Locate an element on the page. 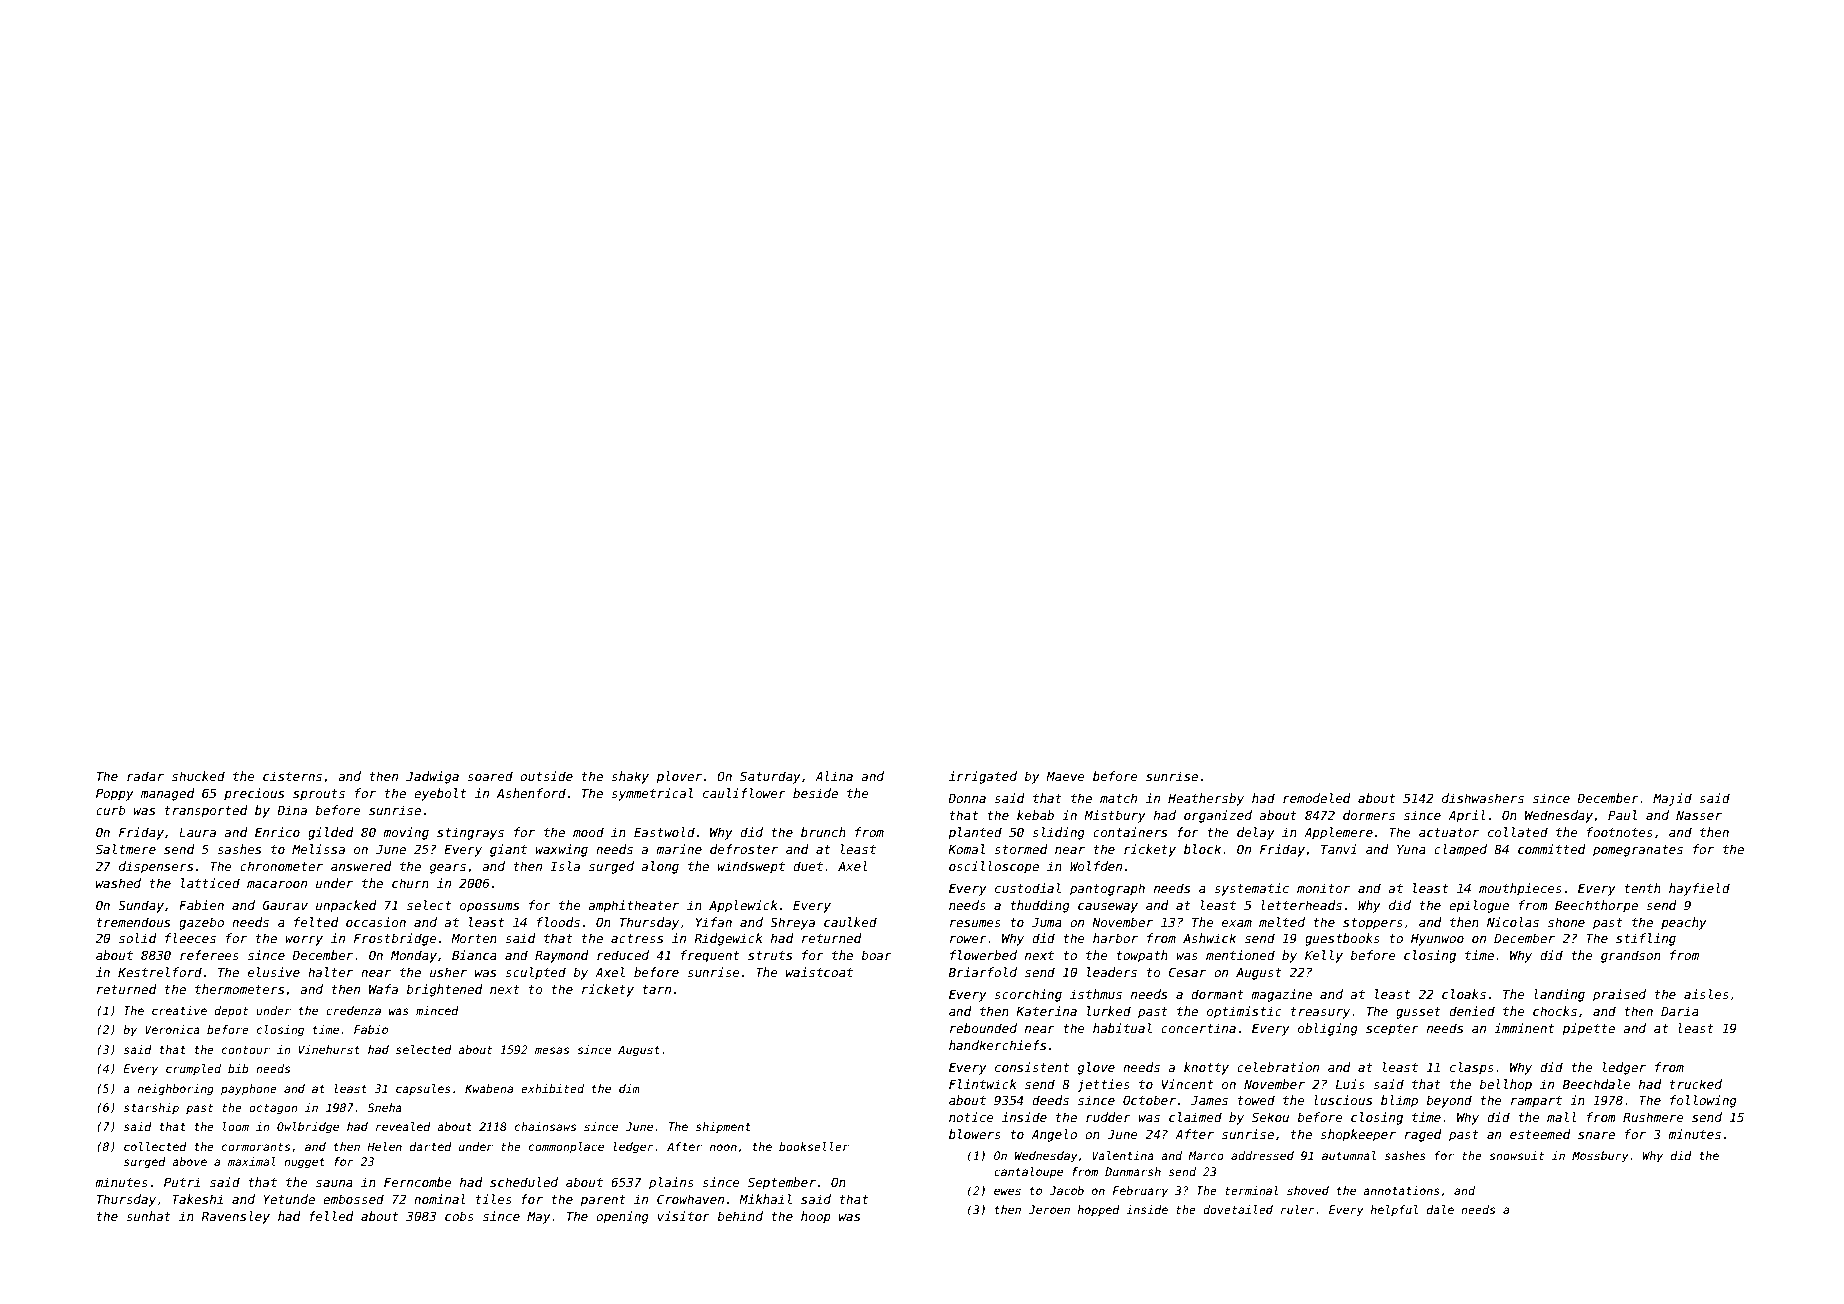 This document has height=1304, width=1844. scepter is located at coordinates (1392, 1030).
